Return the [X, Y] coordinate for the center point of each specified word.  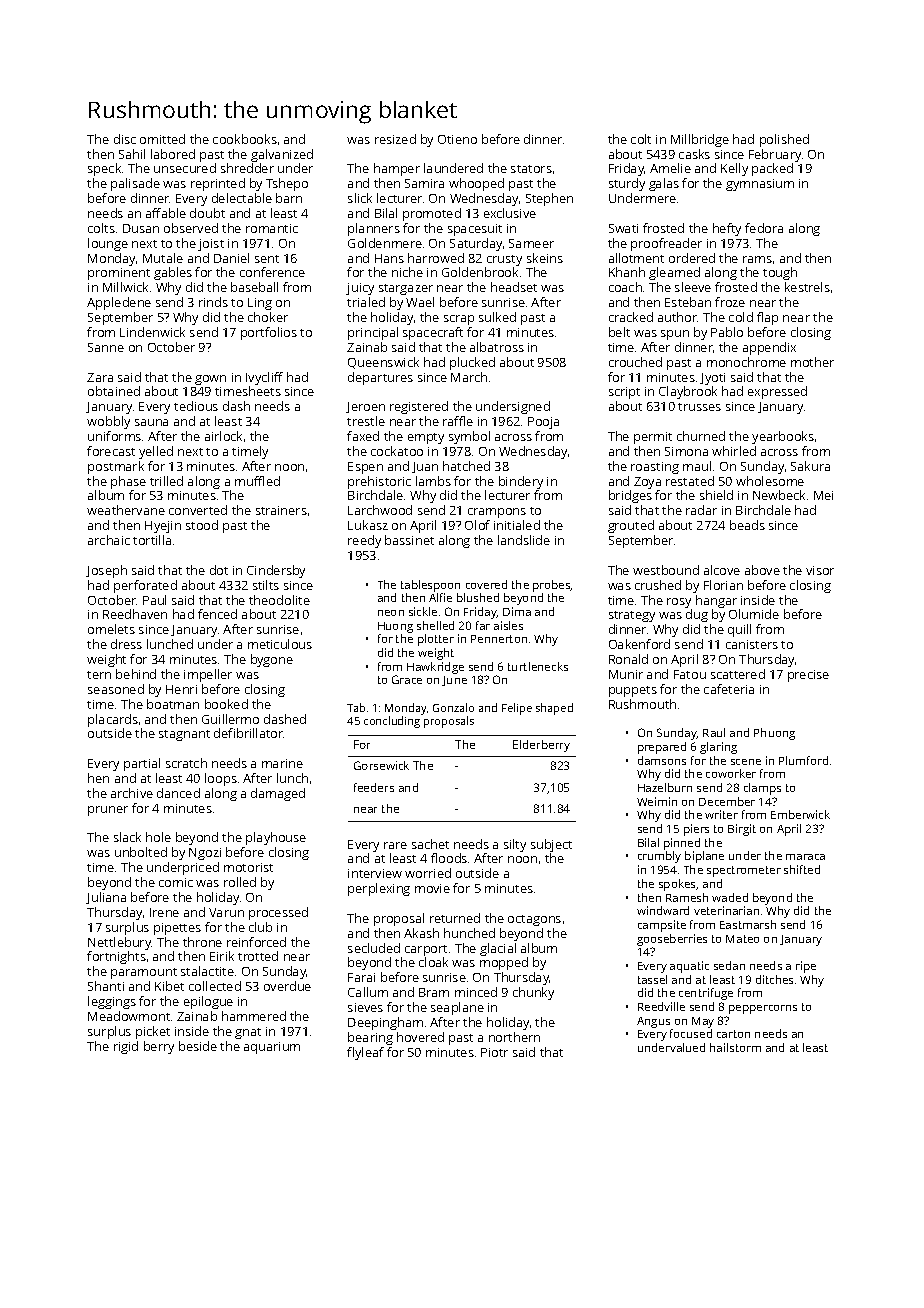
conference [272, 272]
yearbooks [783, 437]
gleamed [674, 273]
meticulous [280, 644]
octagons [534, 920]
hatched [466, 466]
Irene [164, 912]
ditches [774, 979]
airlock [223, 436]
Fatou [690, 674]
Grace [407, 679]
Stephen [549, 199]
